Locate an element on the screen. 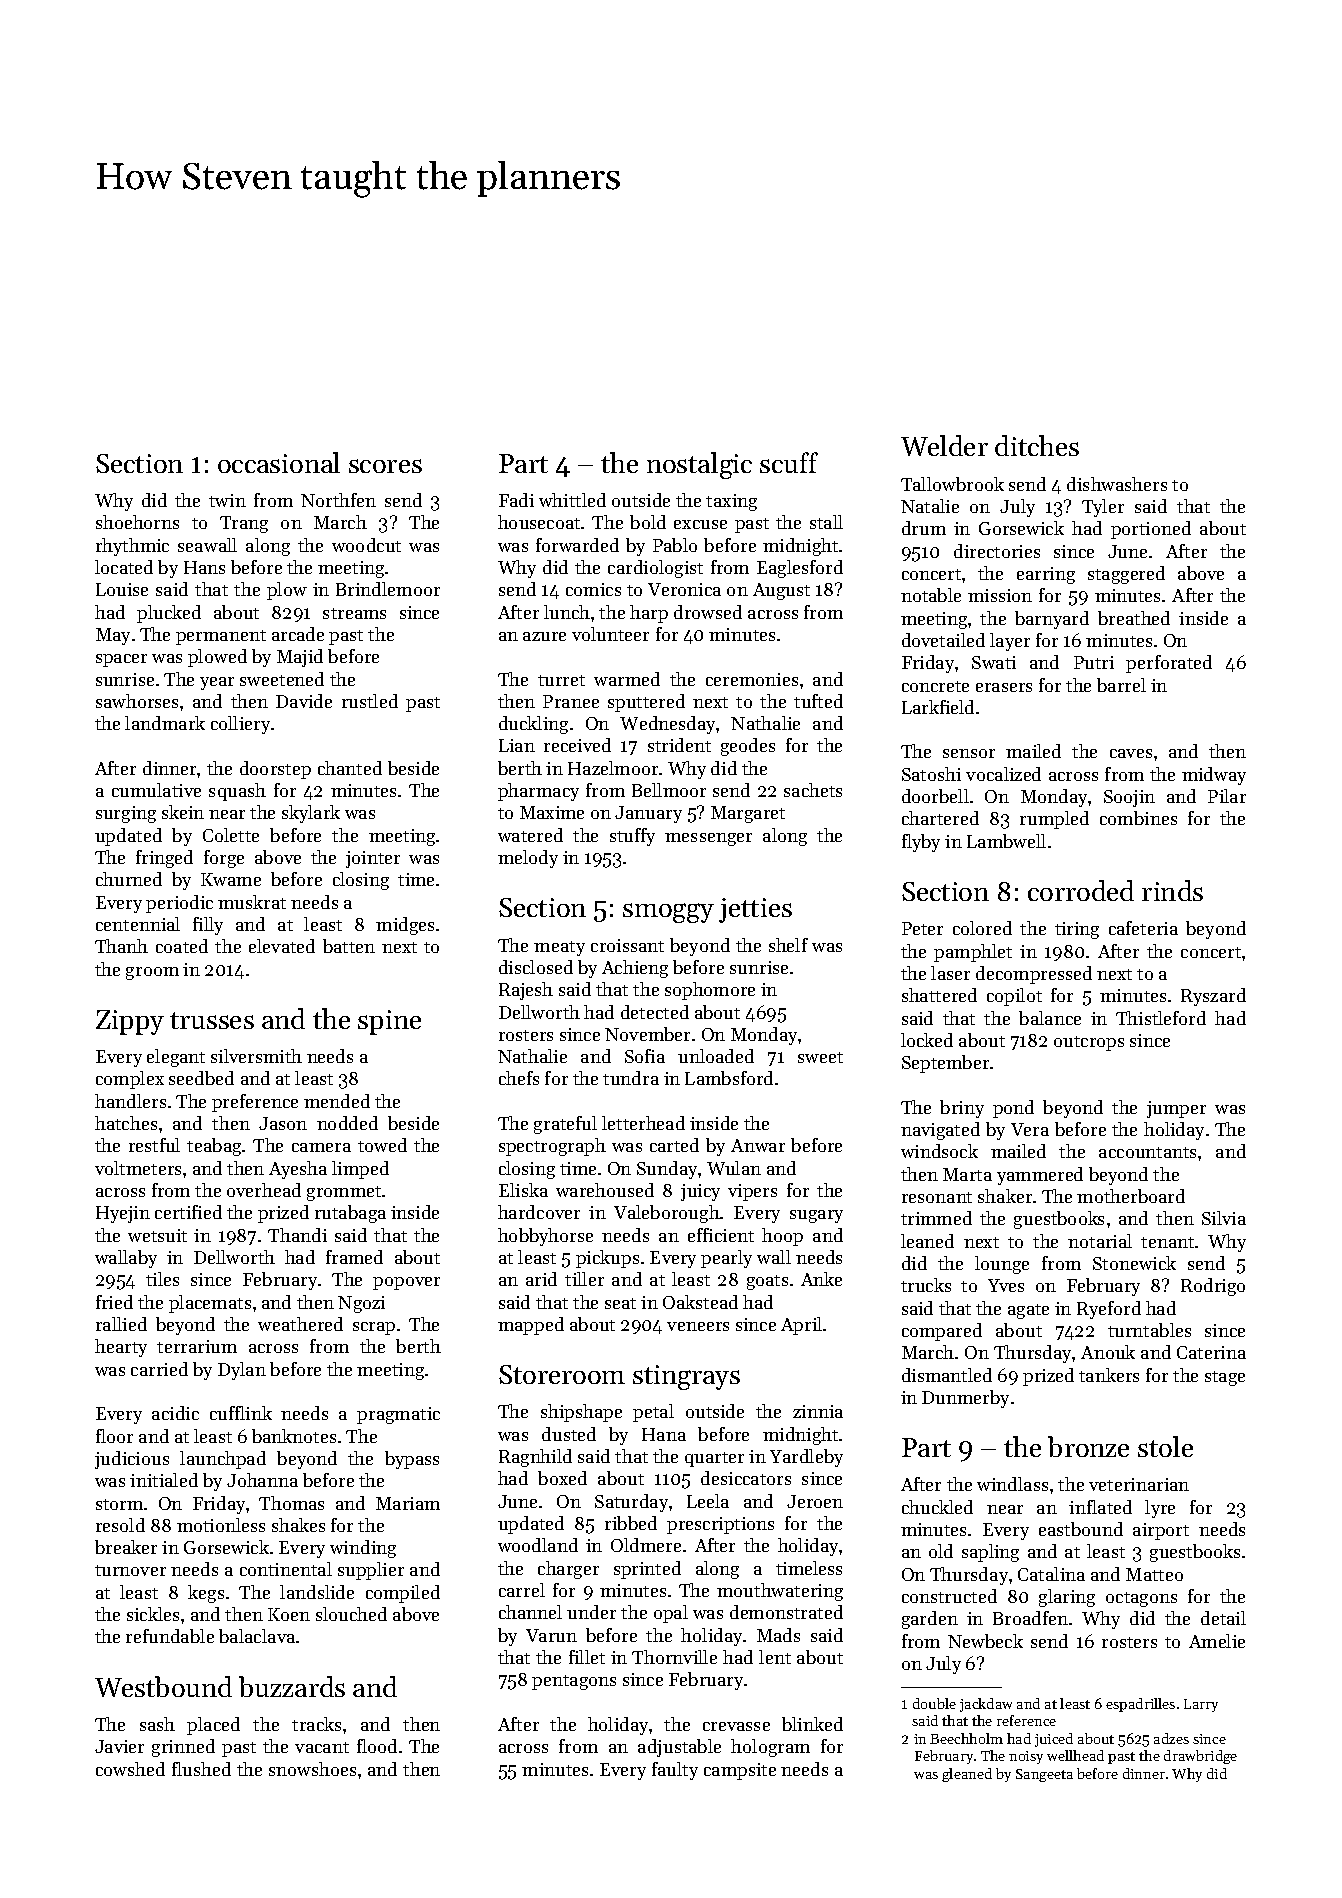  seat is located at coordinates (620, 1303).
